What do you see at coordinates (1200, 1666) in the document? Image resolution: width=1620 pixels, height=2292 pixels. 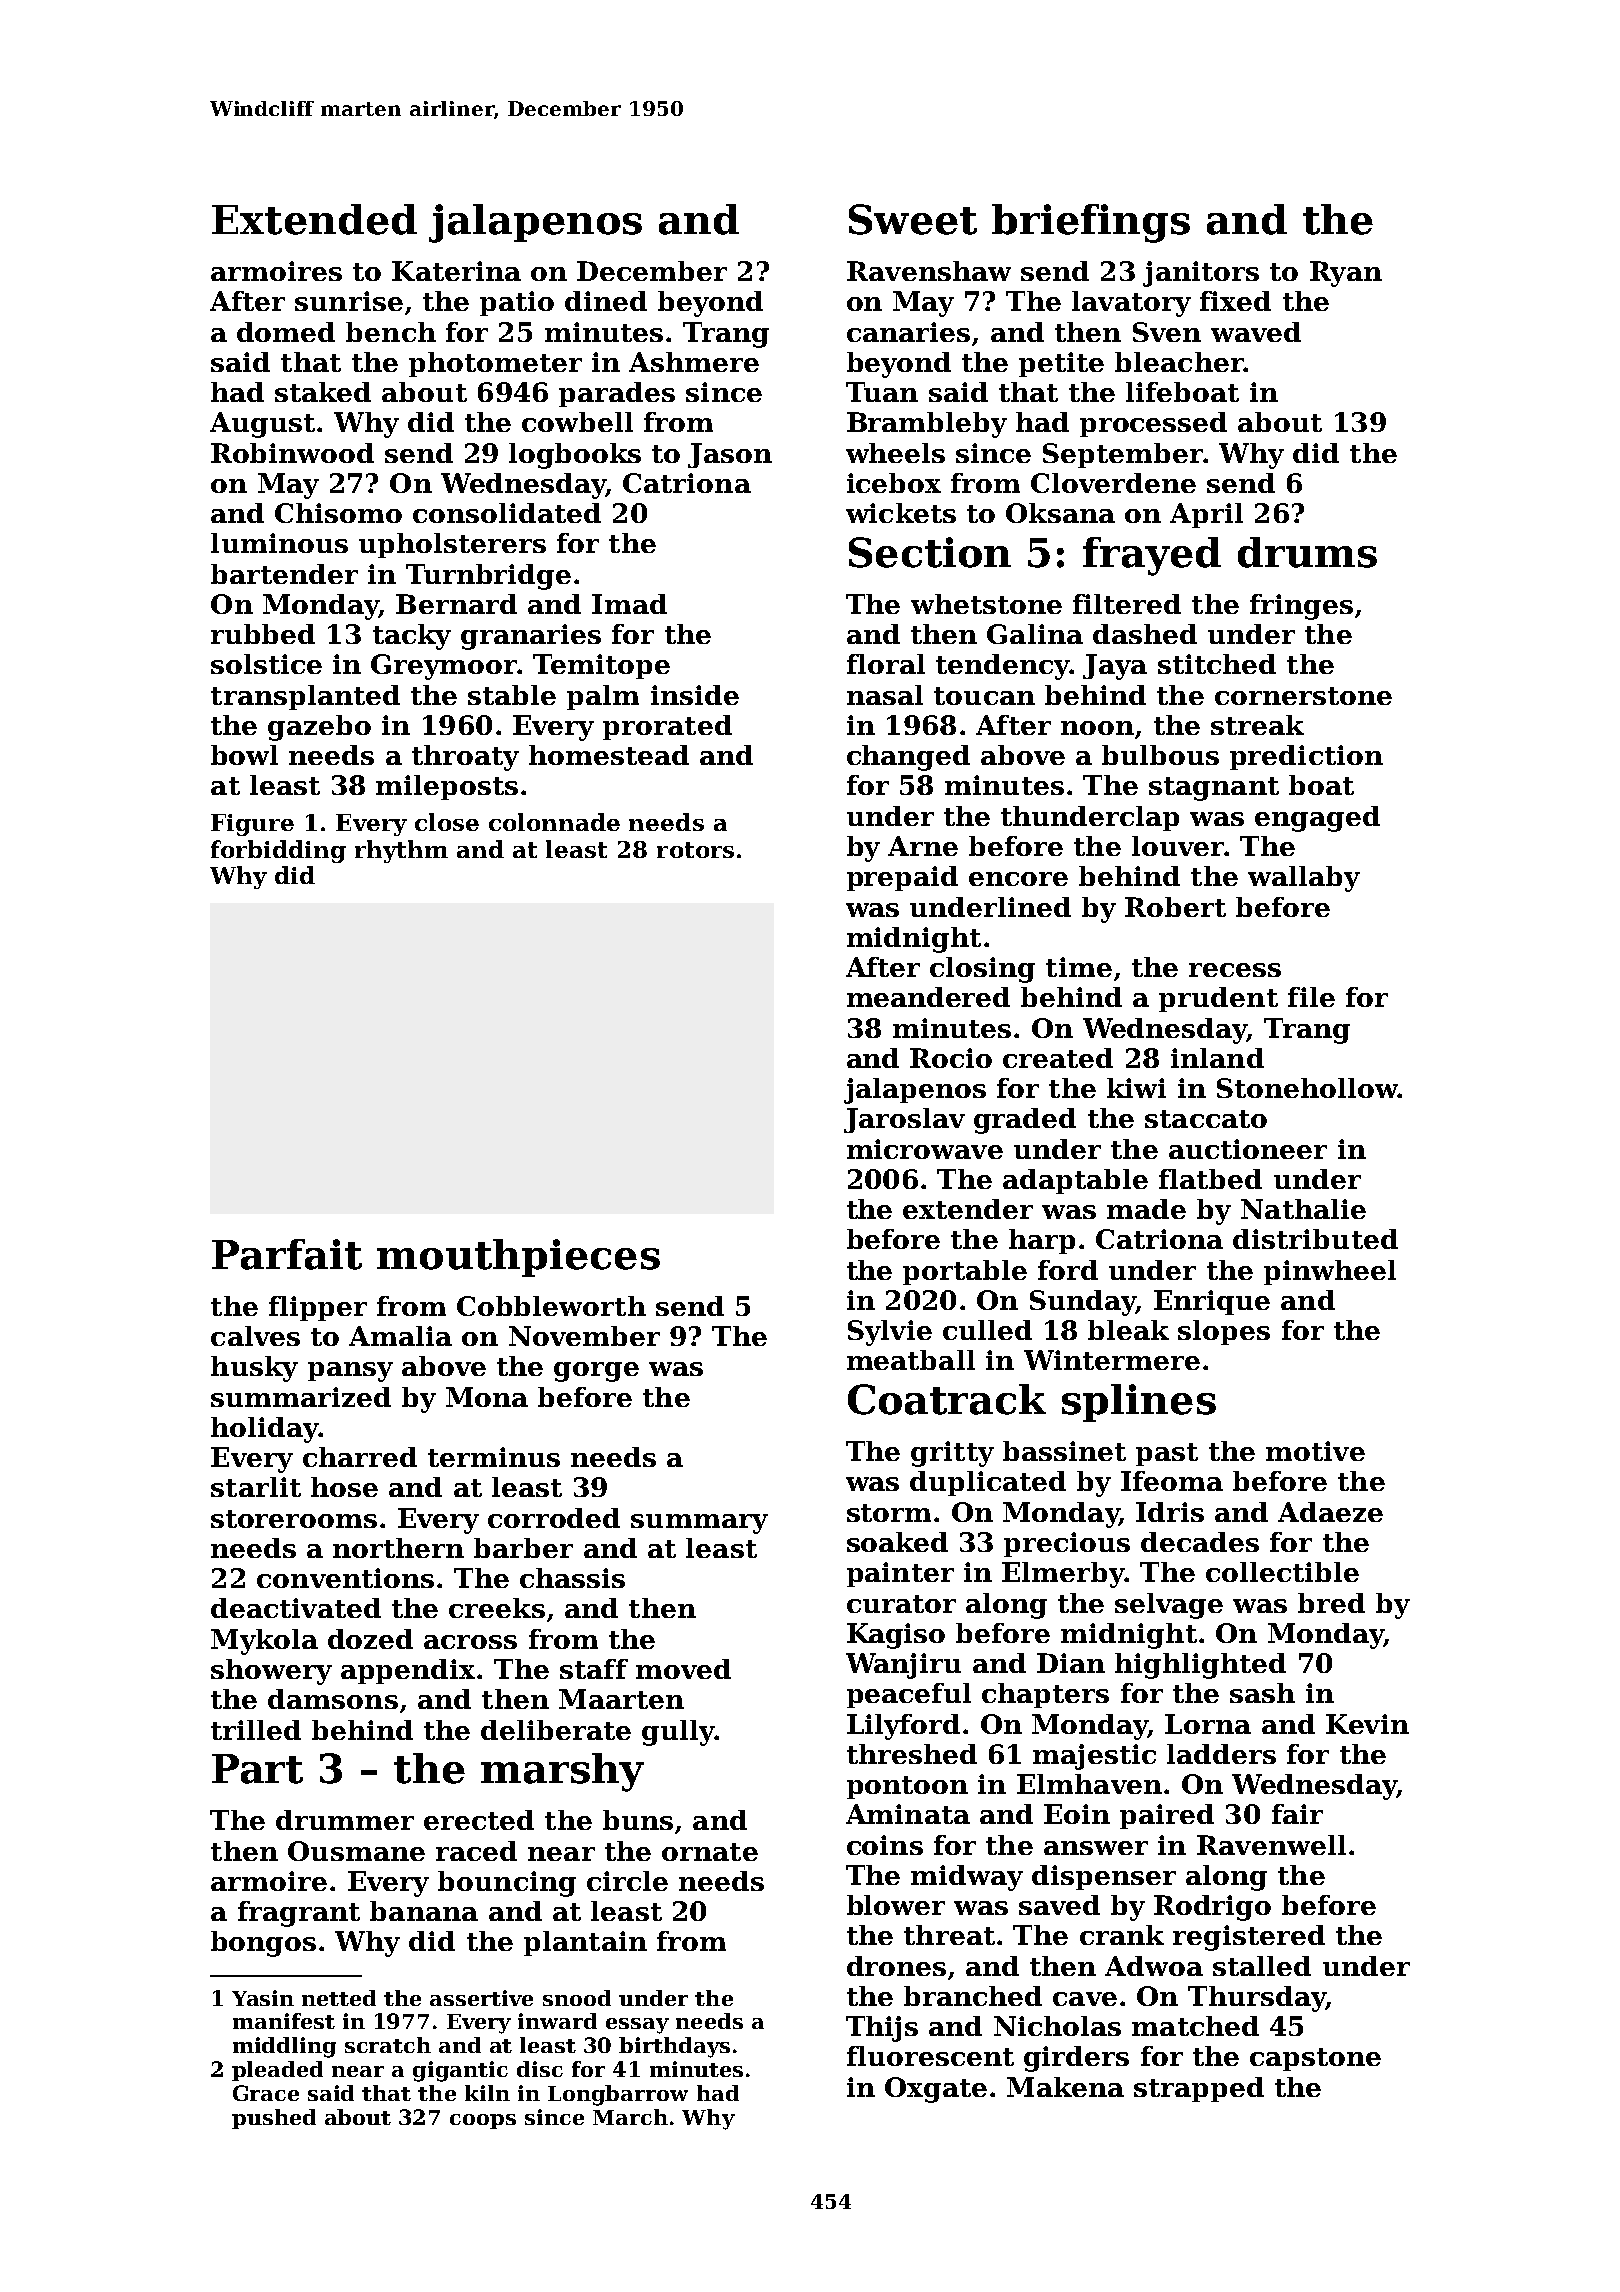 I see `highlighted` at bounding box center [1200, 1666].
